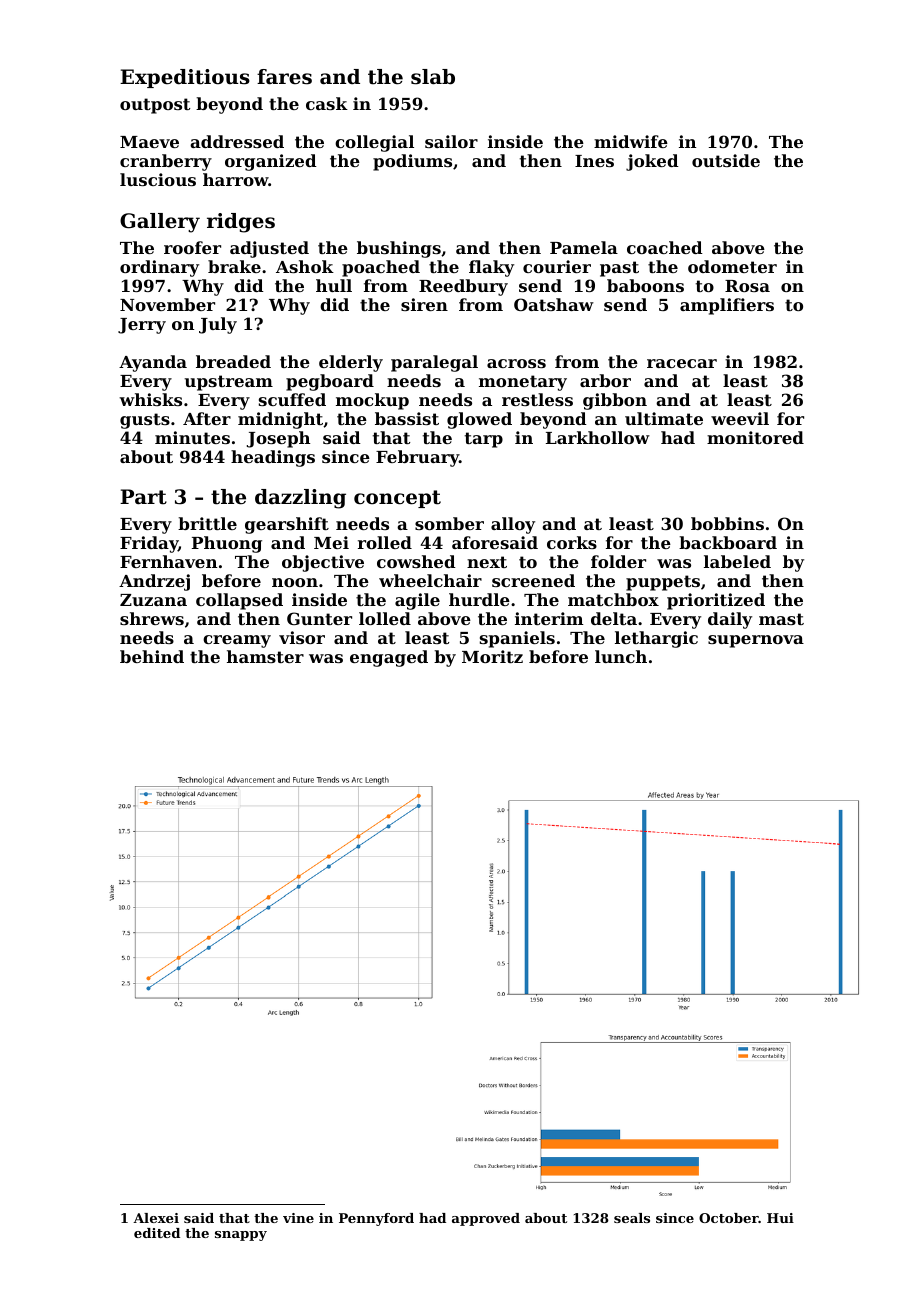  Describe the element at coordinates (150, 399) in the page. I see `whisks` at that location.
